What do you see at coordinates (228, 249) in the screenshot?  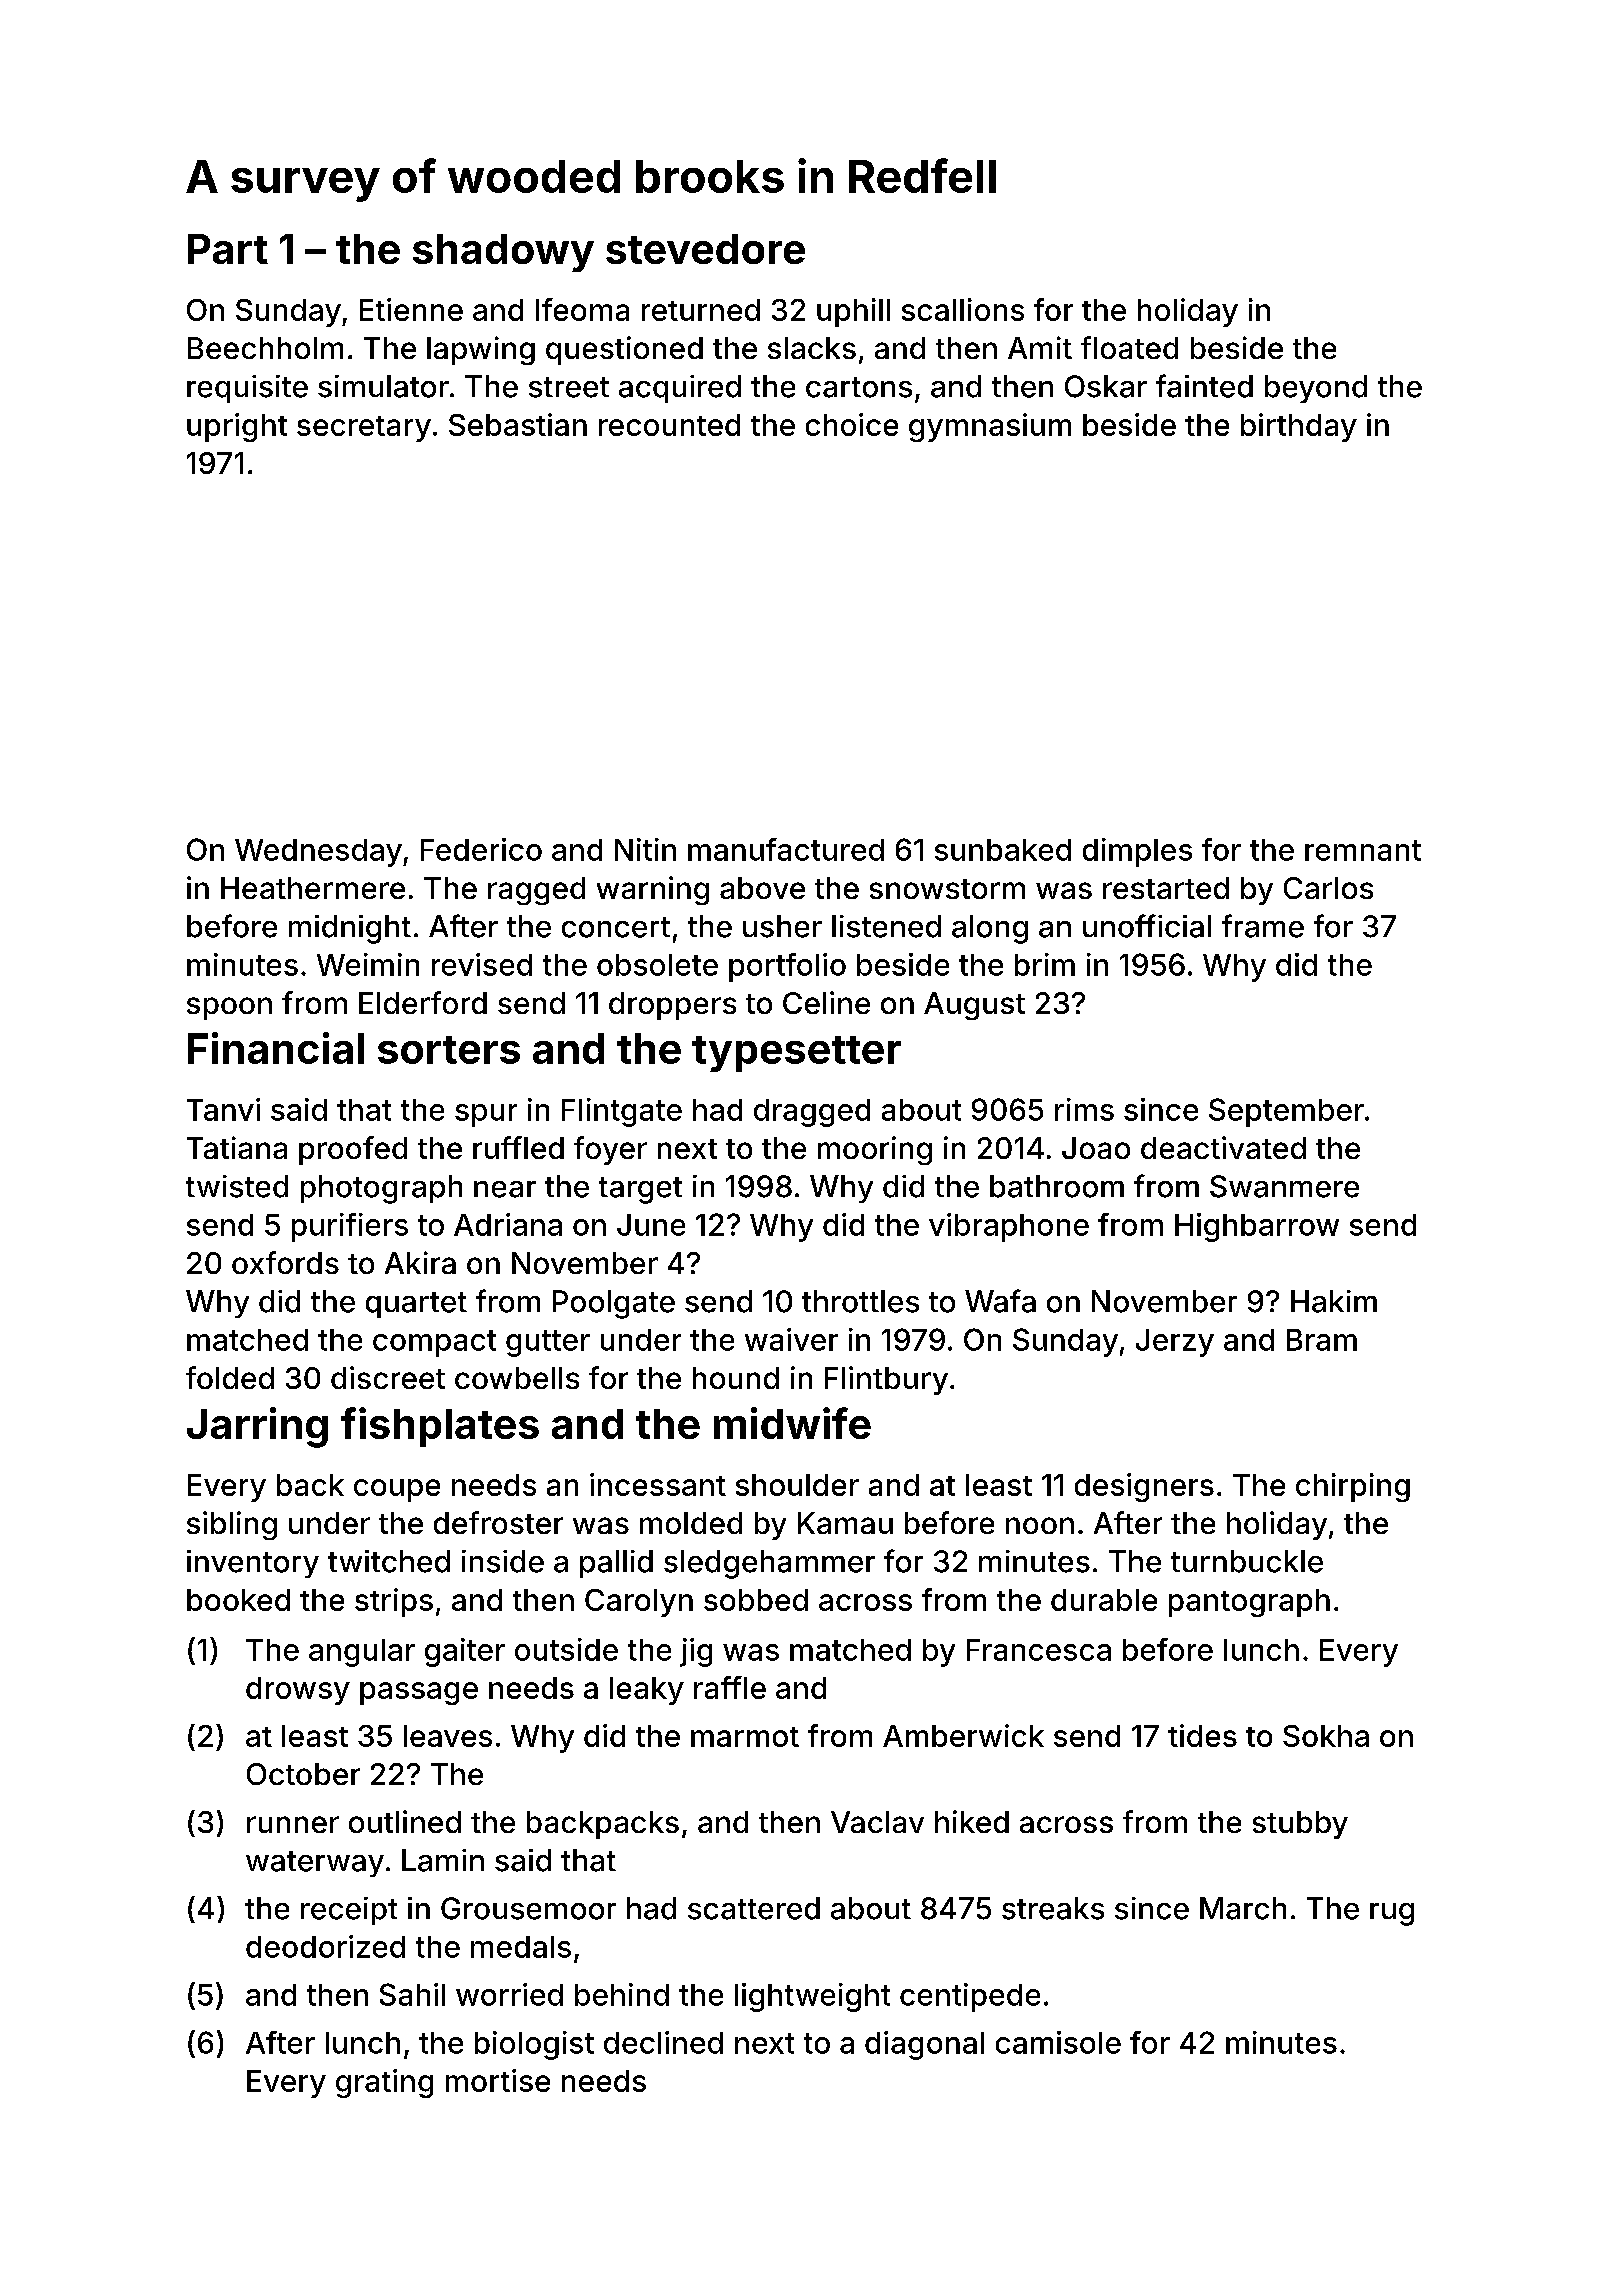 I see `Part` at bounding box center [228, 249].
